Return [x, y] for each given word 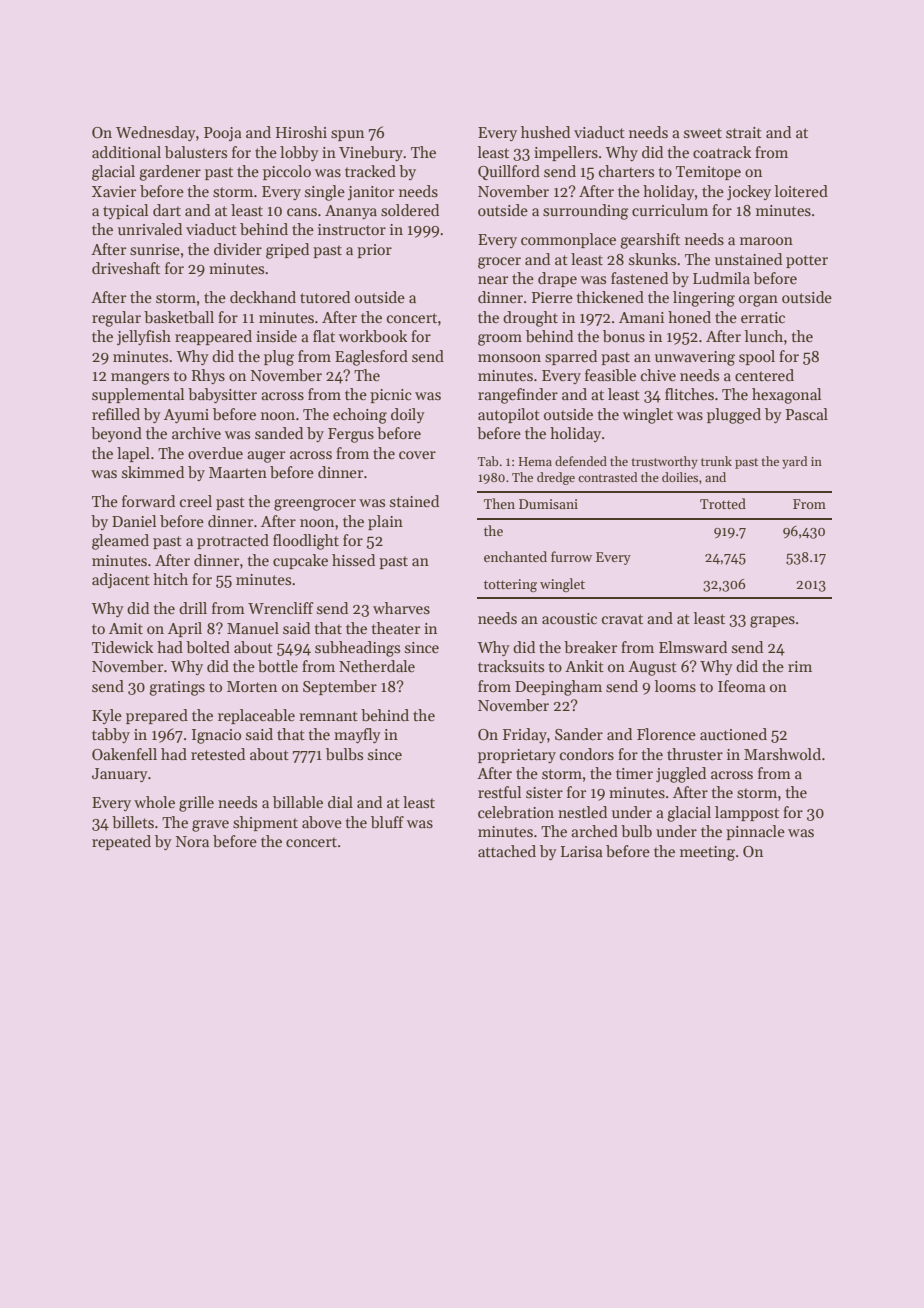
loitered [801, 191]
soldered [410, 210]
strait [744, 132]
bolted [208, 647]
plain [385, 522]
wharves [401, 608]
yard [794, 462]
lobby [299, 153]
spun [347, 135]
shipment [265, 823]
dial [340, 802]
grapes [772, 622]
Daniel [134, 521]
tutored [325, 297]
